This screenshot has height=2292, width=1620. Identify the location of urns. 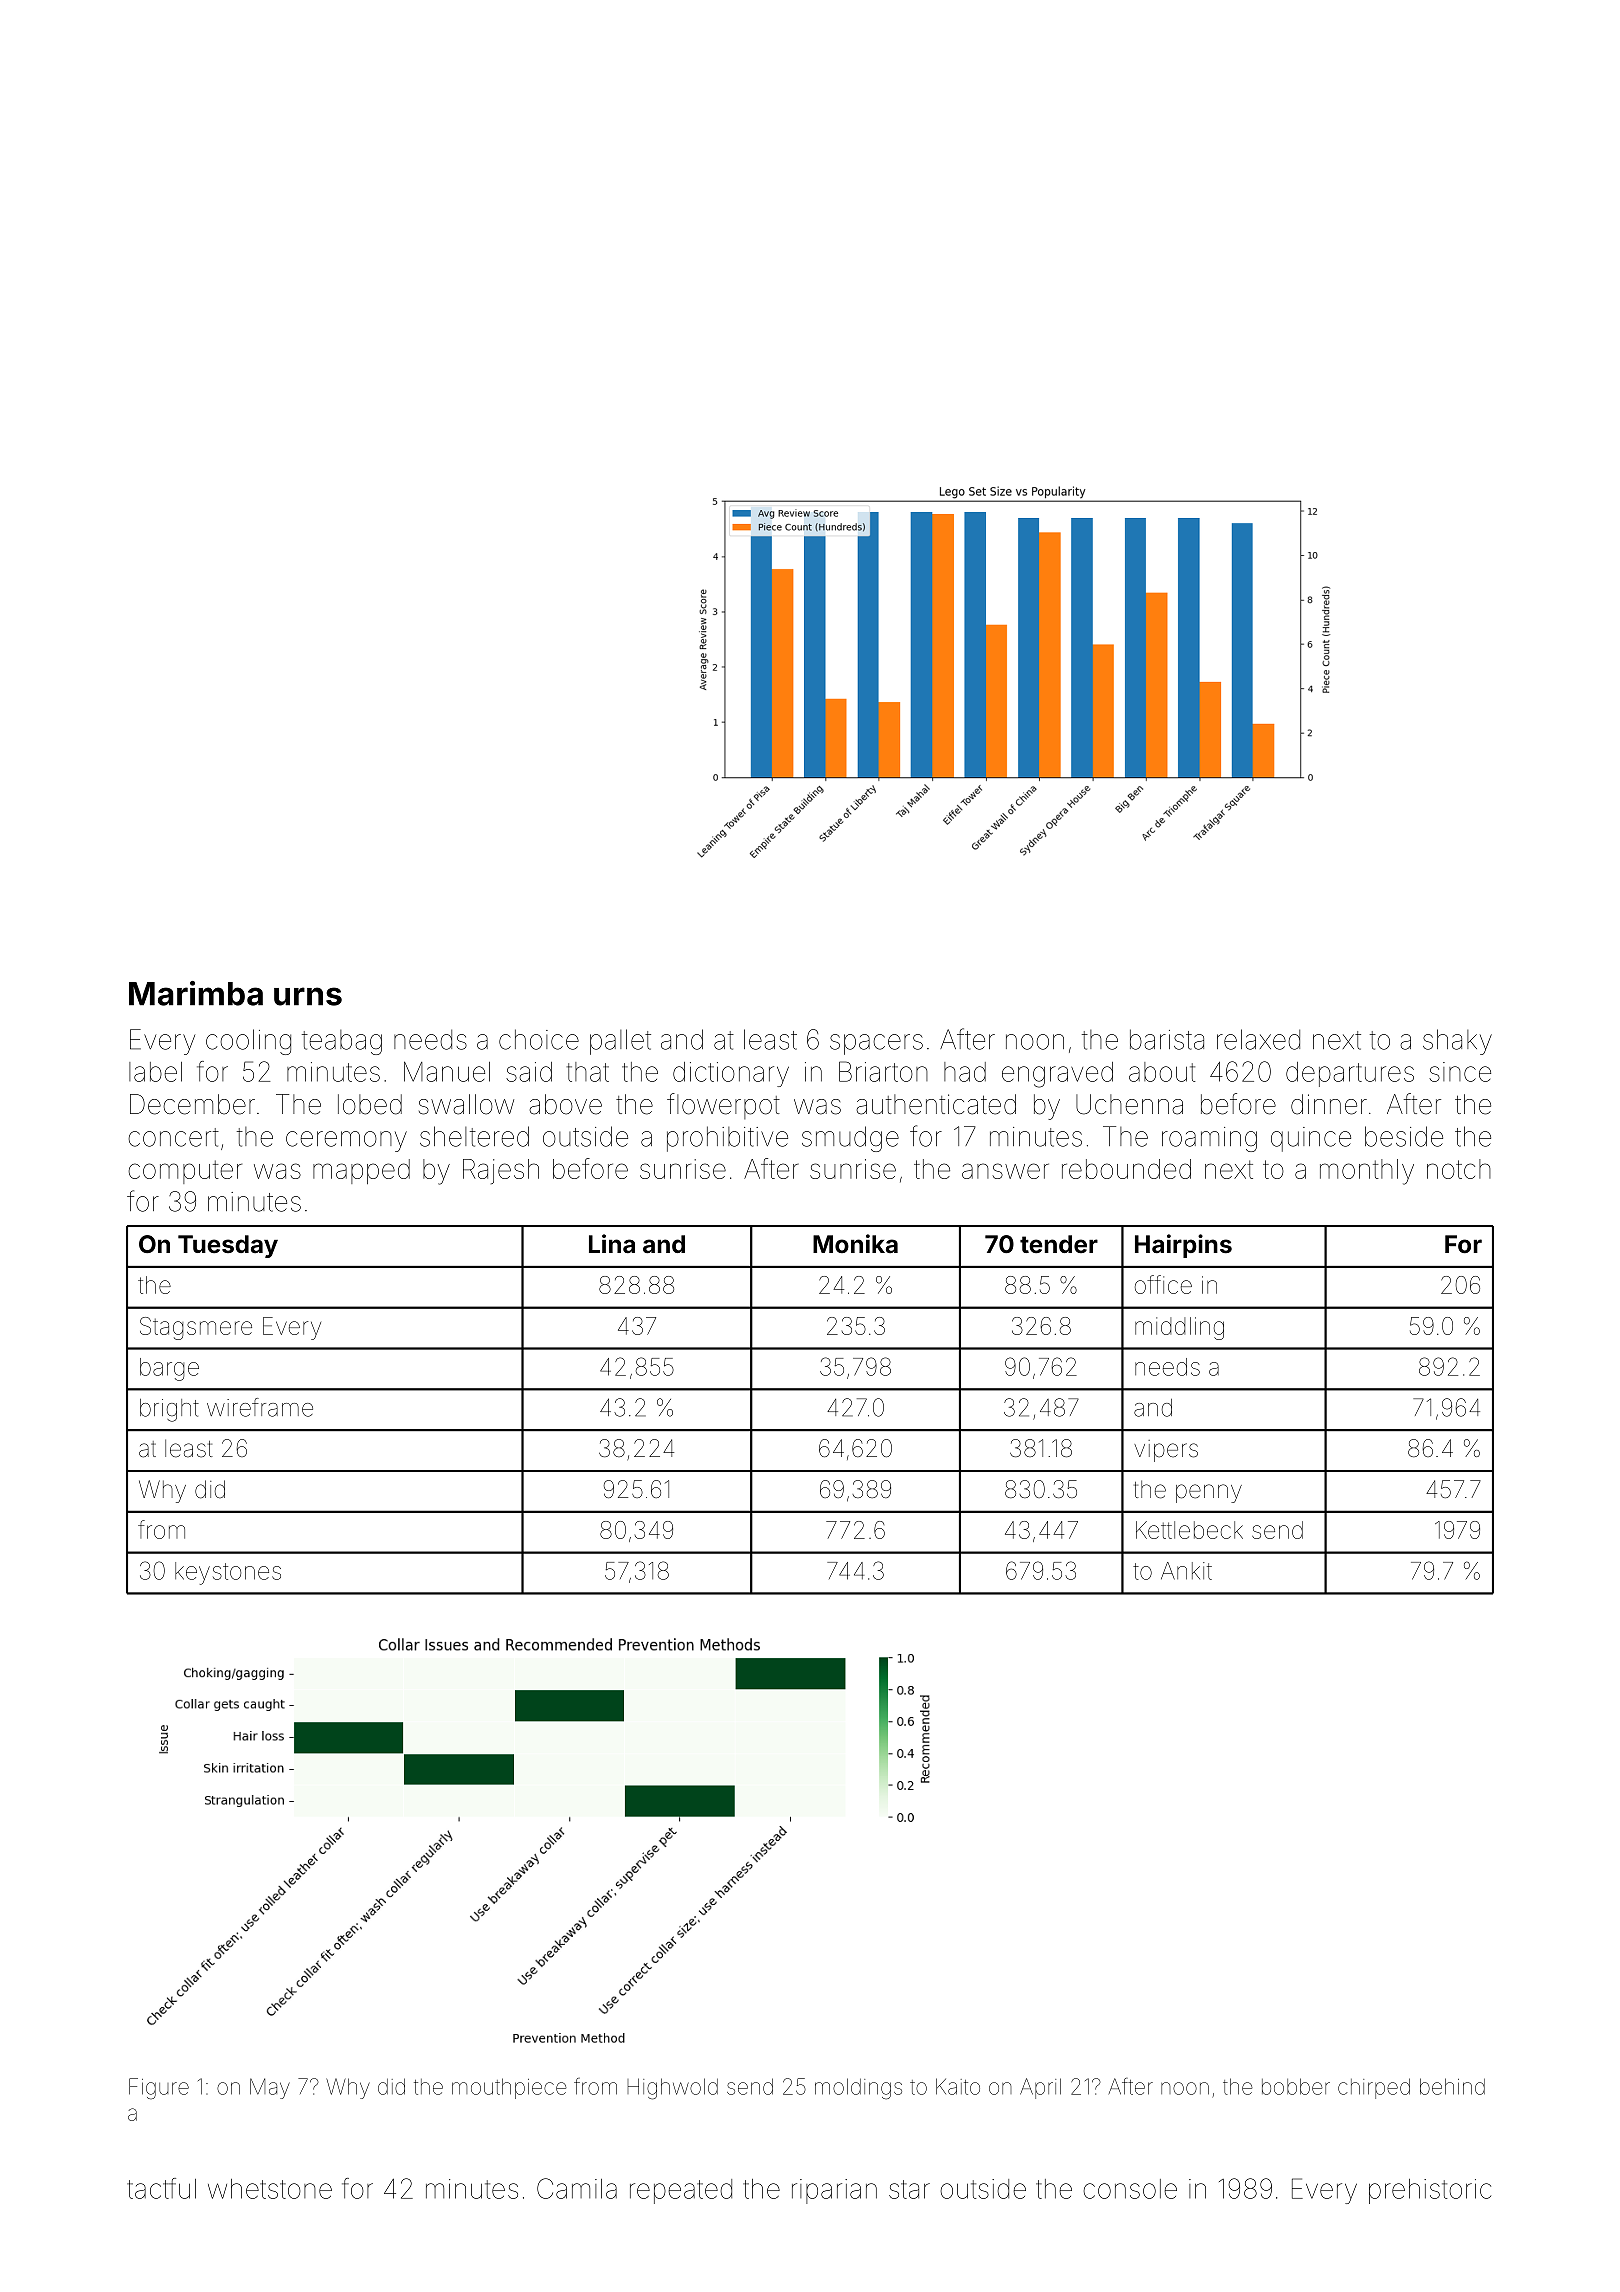
(308, 996).
